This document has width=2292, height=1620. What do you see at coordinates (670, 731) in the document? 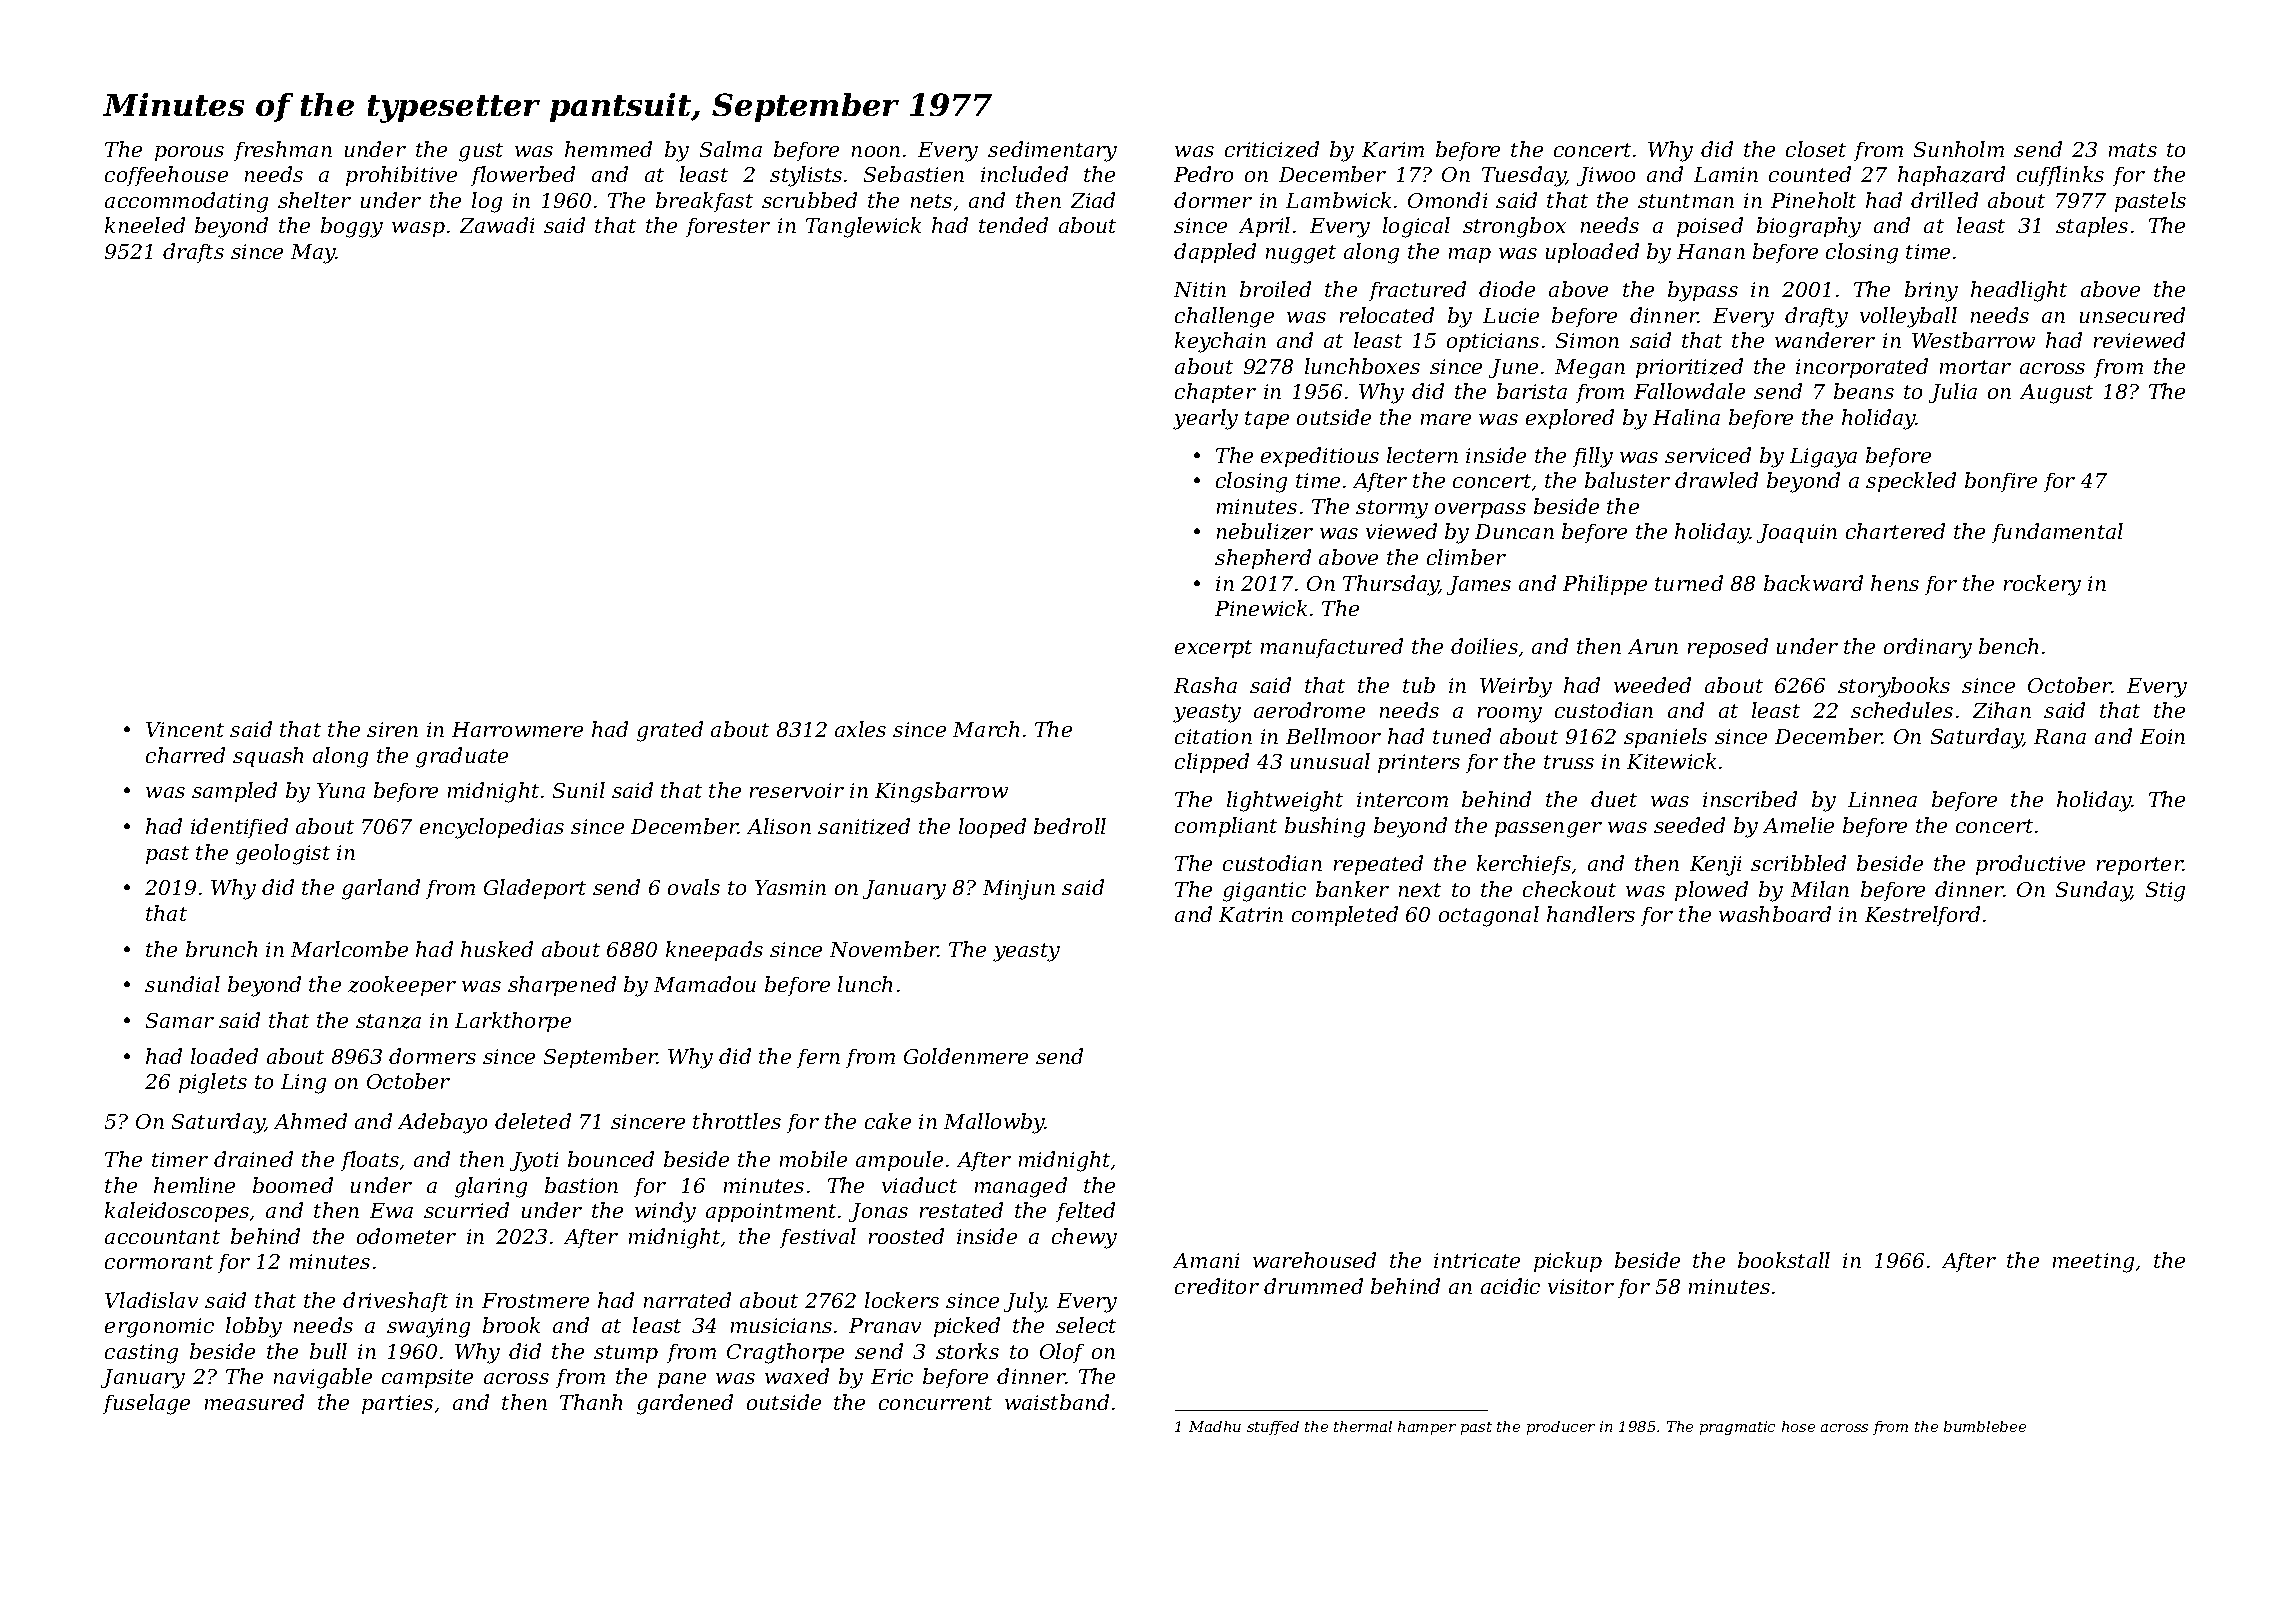
I see `grated` at bounding box center [670, 731].
